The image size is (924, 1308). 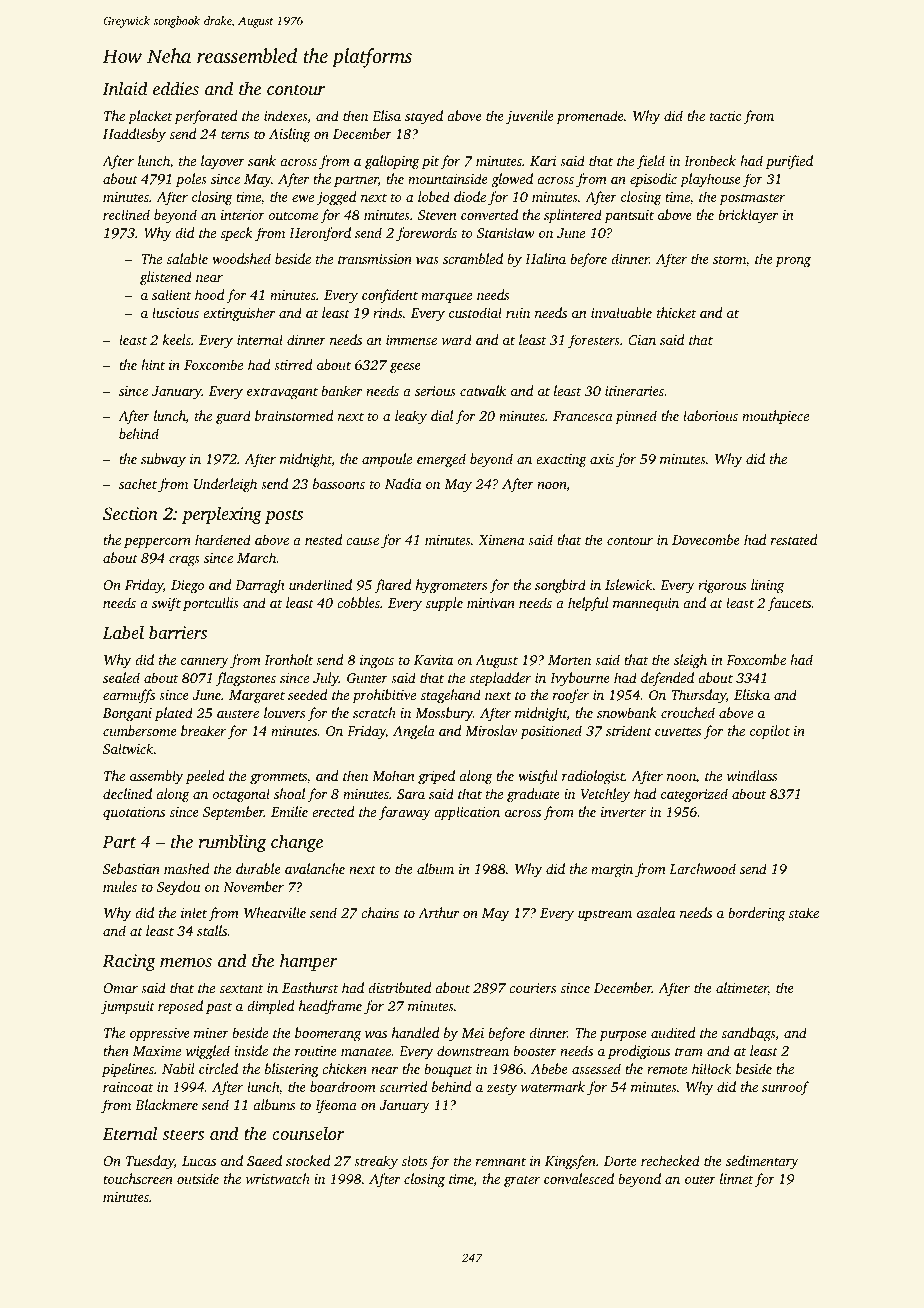 I want to click on Wheatville, so click(x=275, y=912).
